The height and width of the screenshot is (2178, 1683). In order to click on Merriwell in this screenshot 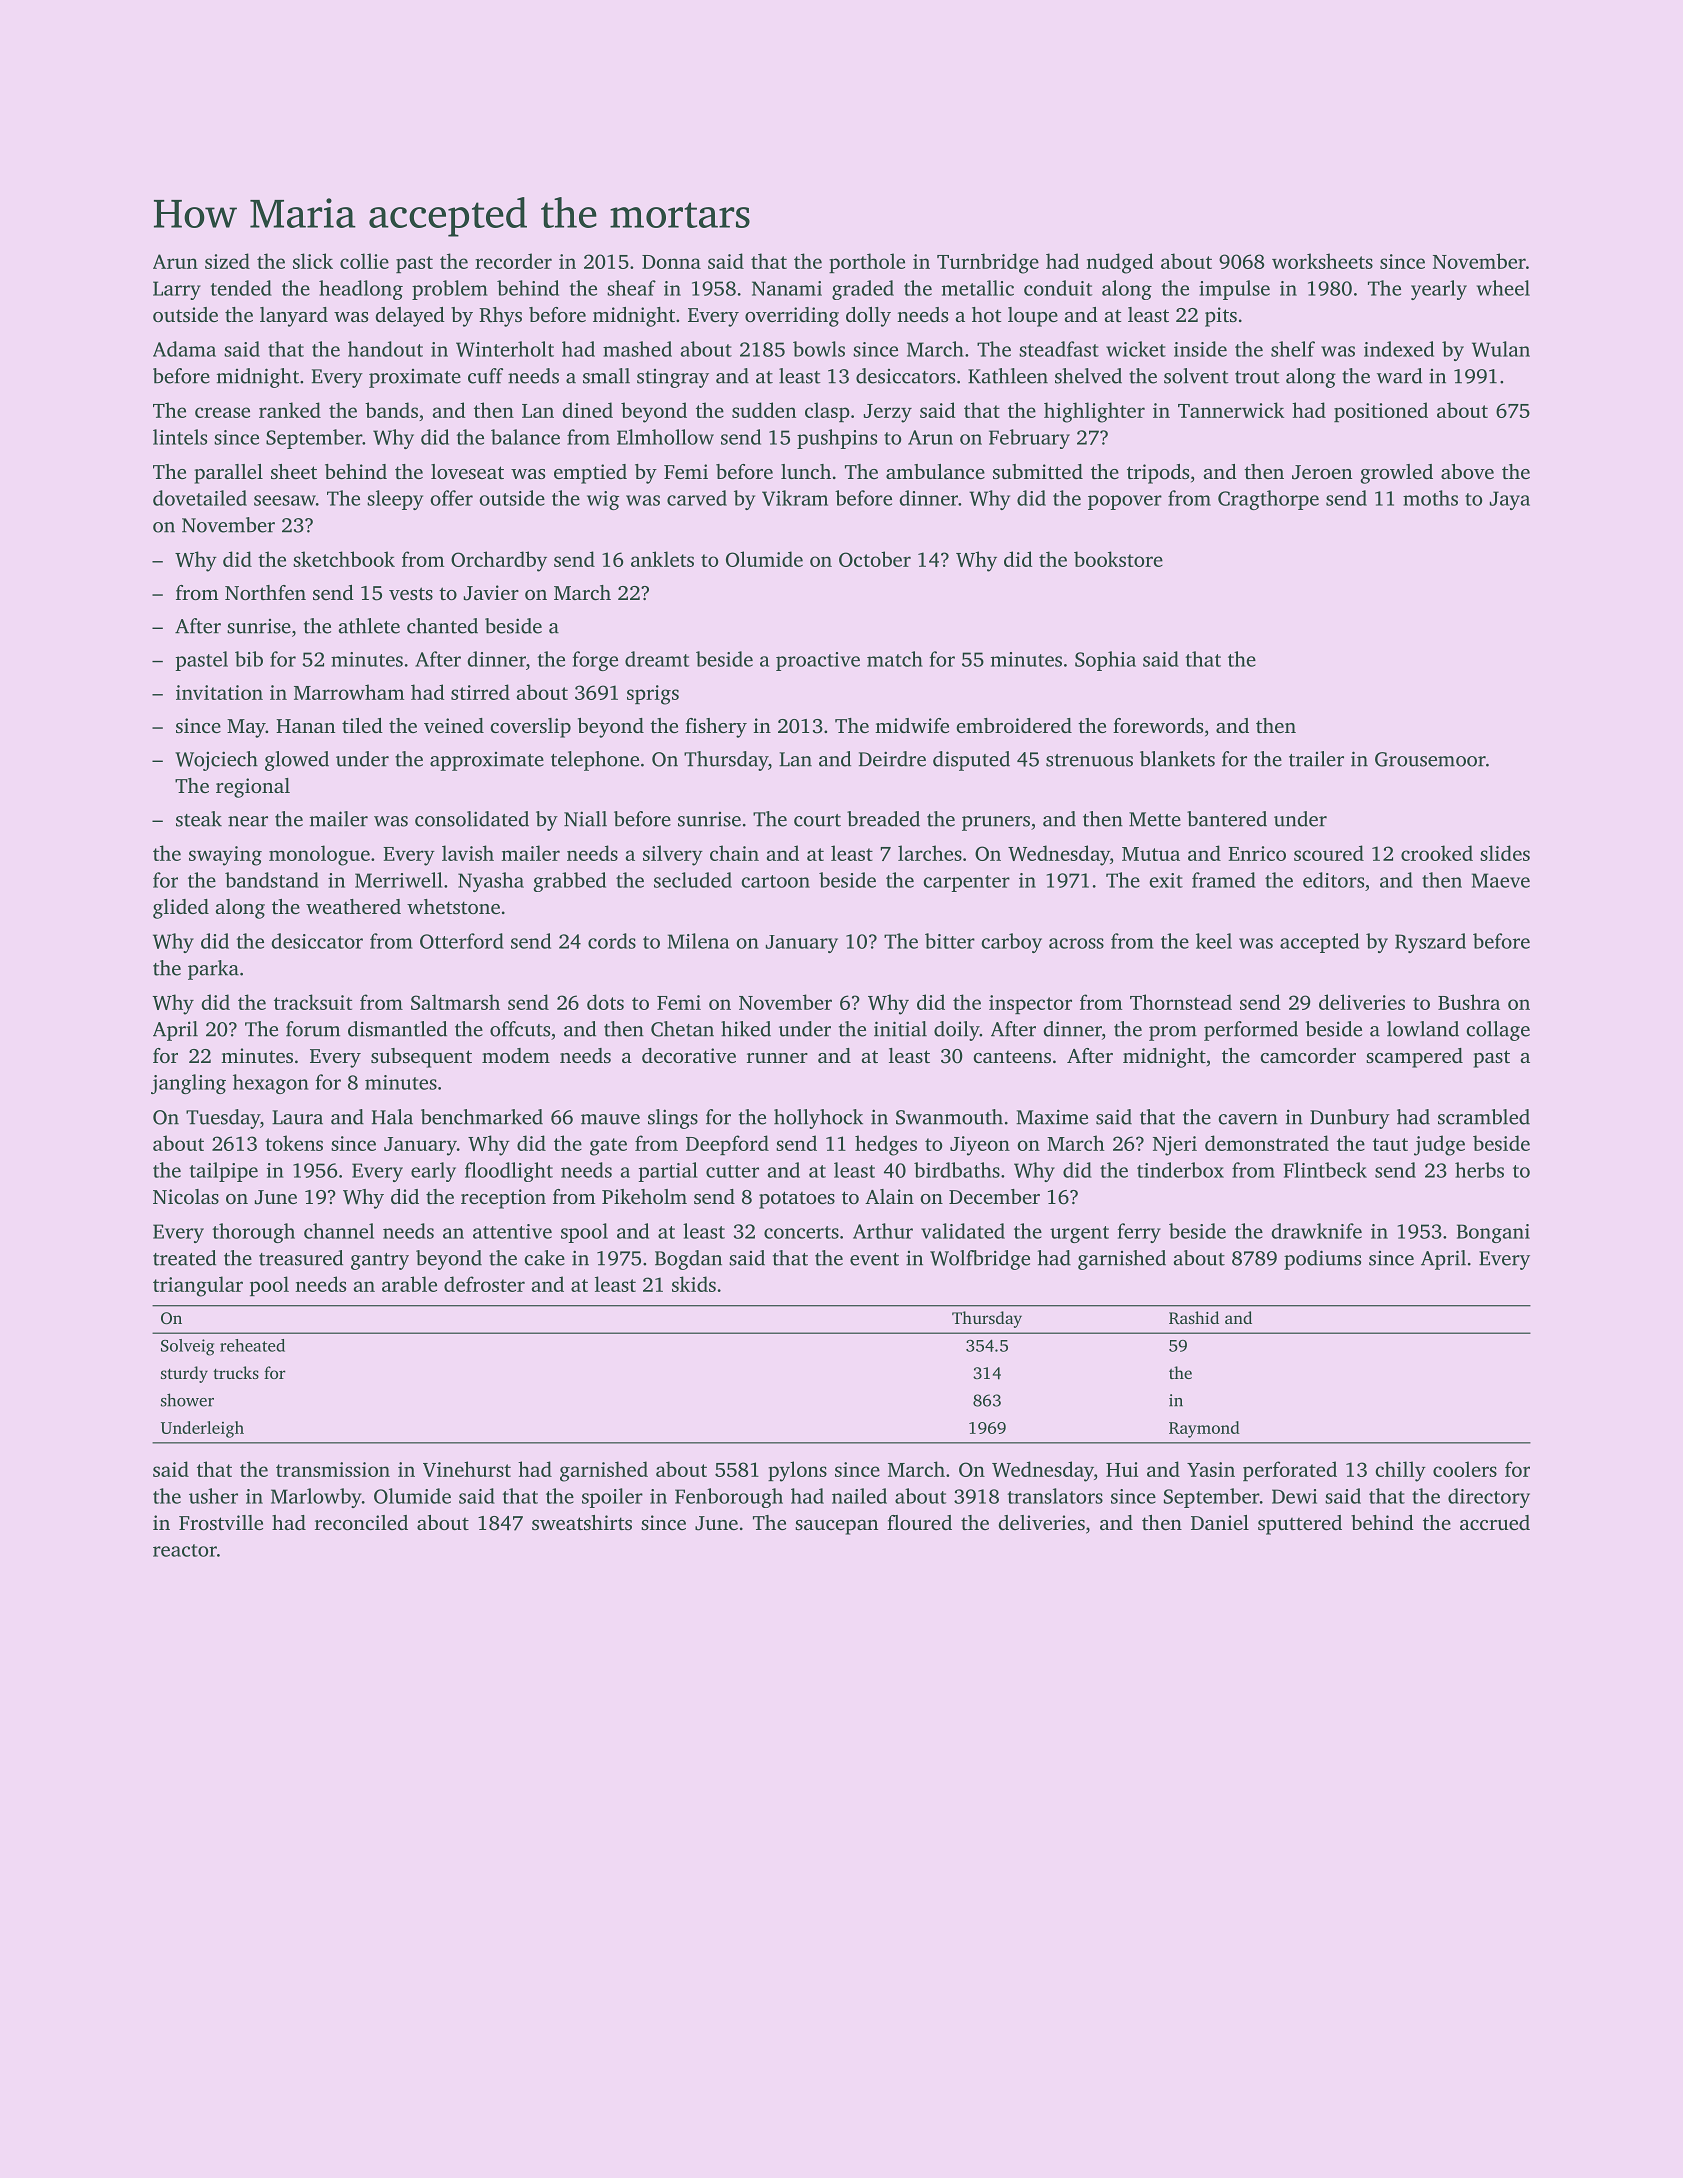, I will do `click(399, 880)`.
